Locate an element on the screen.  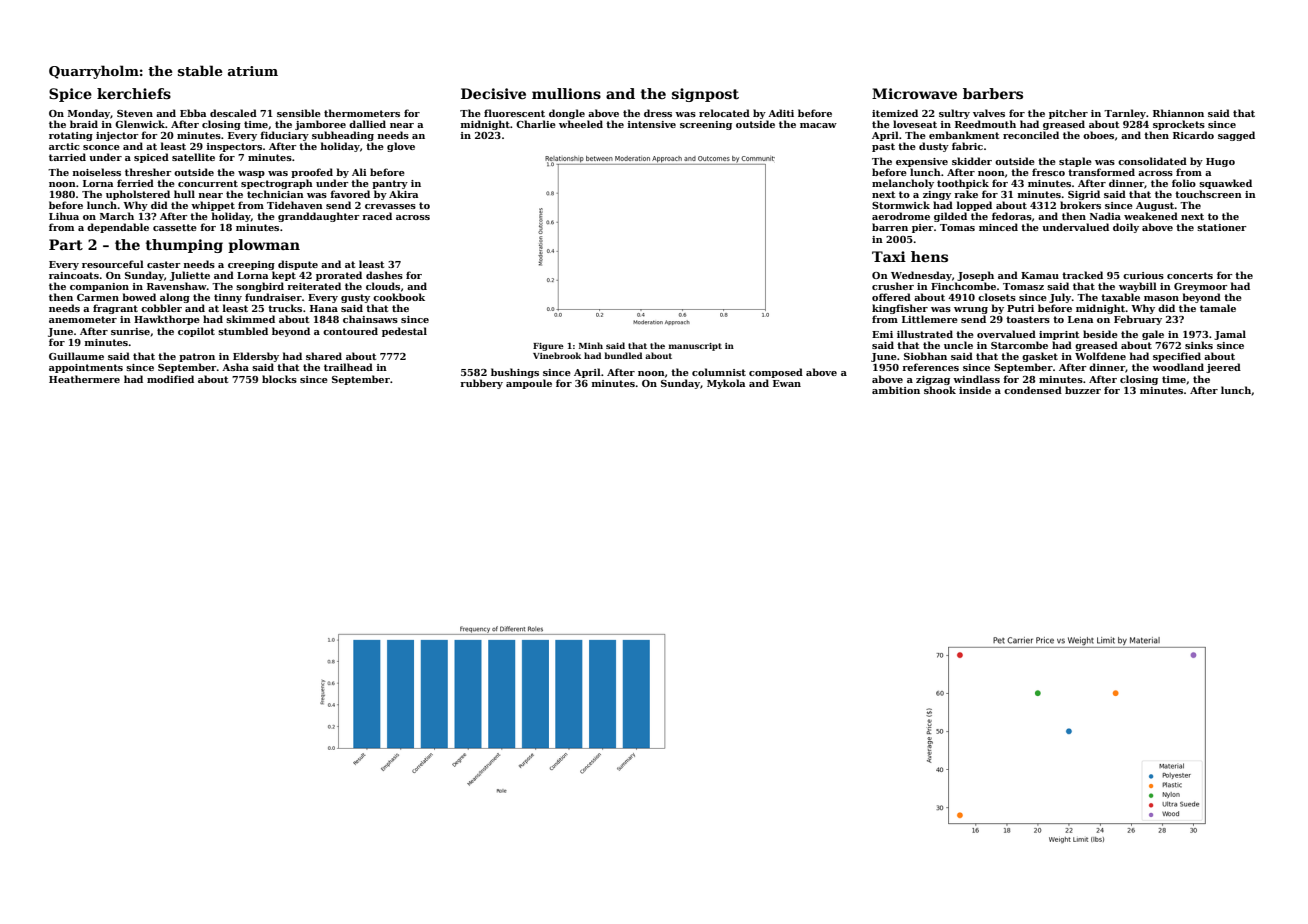
gasket is located at coordinates (1040, 357).
